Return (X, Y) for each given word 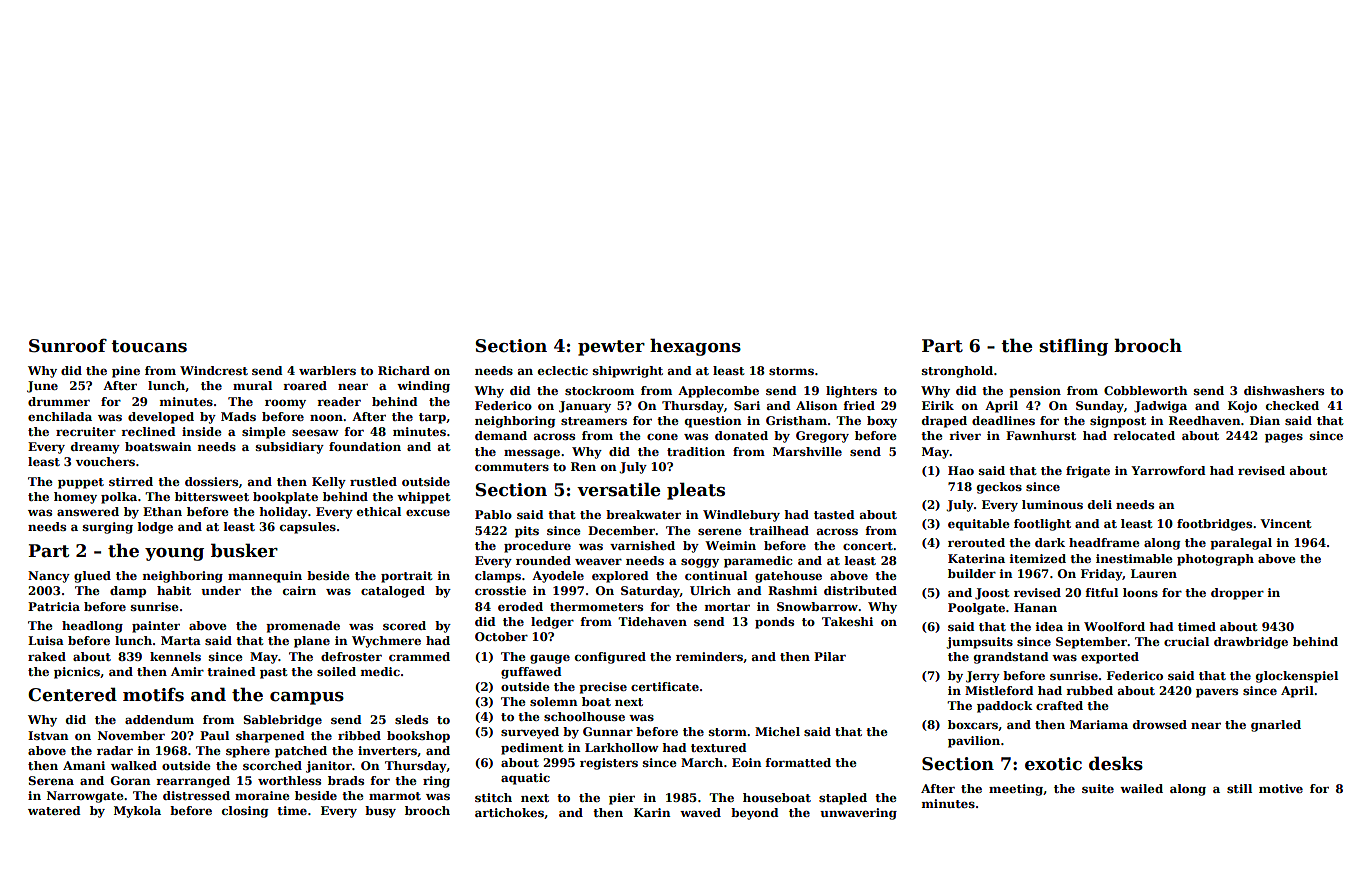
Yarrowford (1168, 470)
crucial (1186, 641)
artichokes (509, 812)
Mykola (137, 812)
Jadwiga (1160, 407)
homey (75, 498)
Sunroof (68, 346)
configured (610, 658)
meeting (1016, 790)
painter (156, 627)
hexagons (695, 347)
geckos (999, 488)
